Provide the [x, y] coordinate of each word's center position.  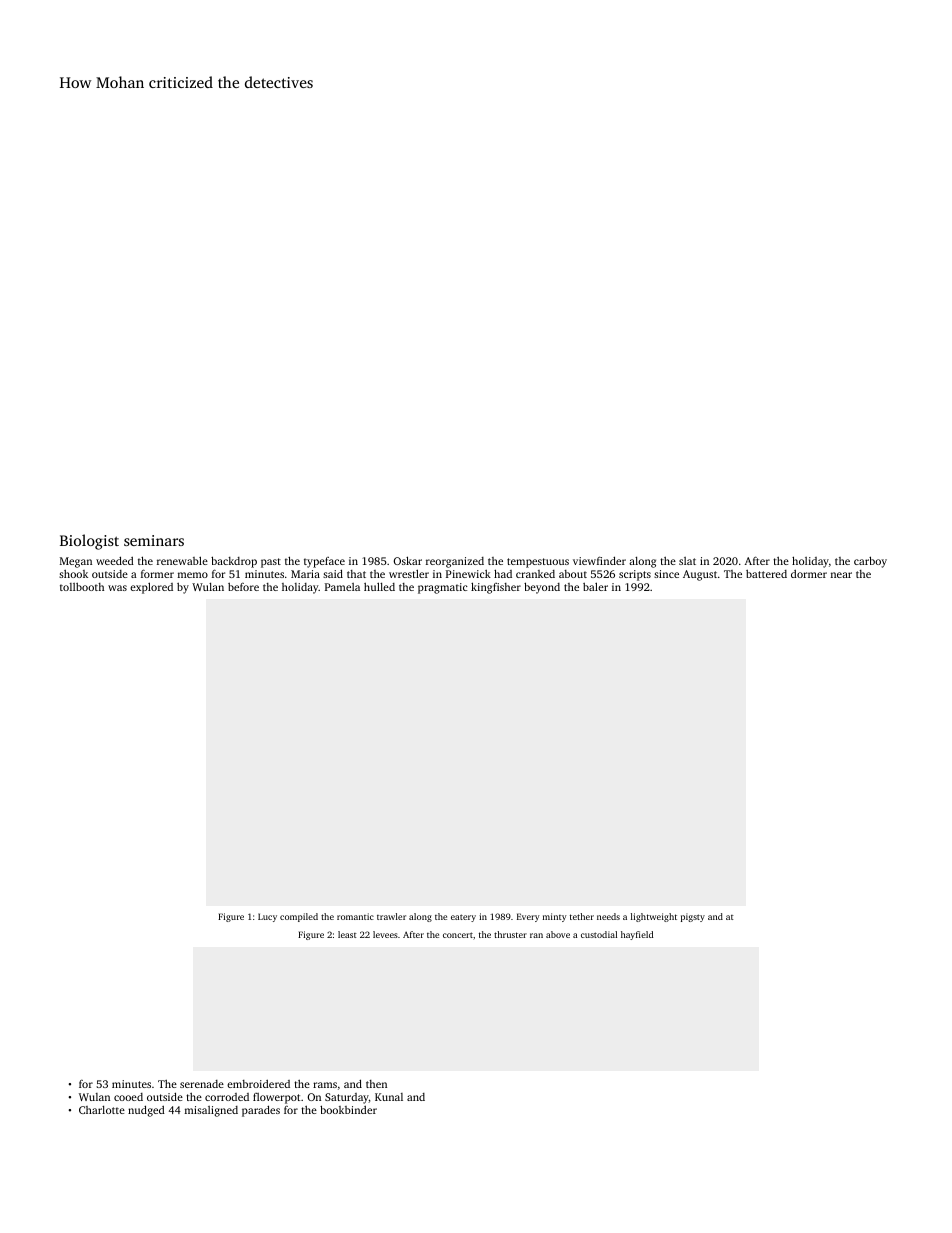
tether [582, 916]
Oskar [407, 560]
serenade [202, 1084]
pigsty [693, 917]
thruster [510, 934]
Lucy [267, 917]
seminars [154, 540]
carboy [870, 562]
